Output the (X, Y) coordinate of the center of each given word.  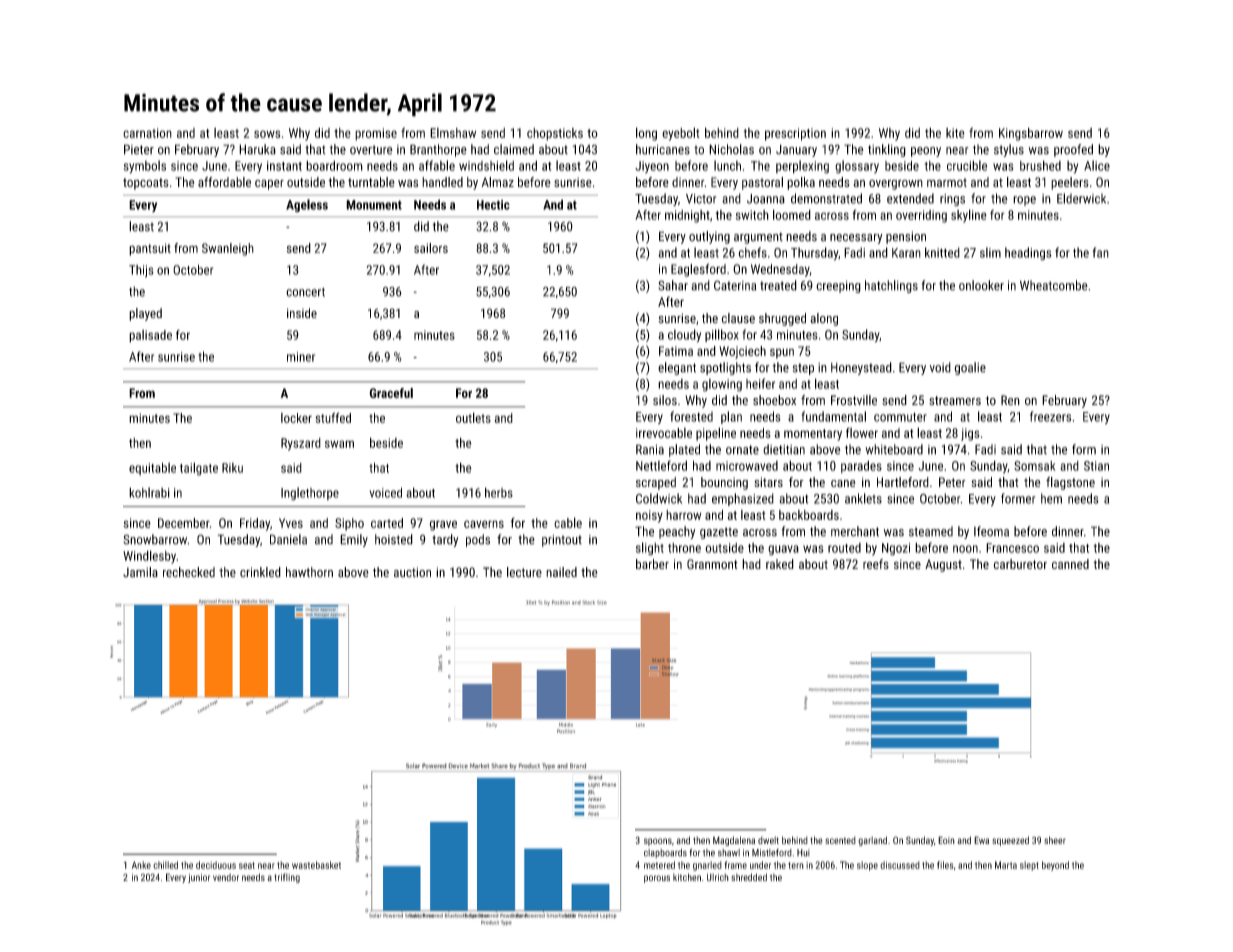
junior (199, 878)
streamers (955, 401)
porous (657, 879)
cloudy (684, 335)
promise (376, 134)
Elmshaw (453, 133)
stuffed (333, 417)
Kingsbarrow (1031, 134)
